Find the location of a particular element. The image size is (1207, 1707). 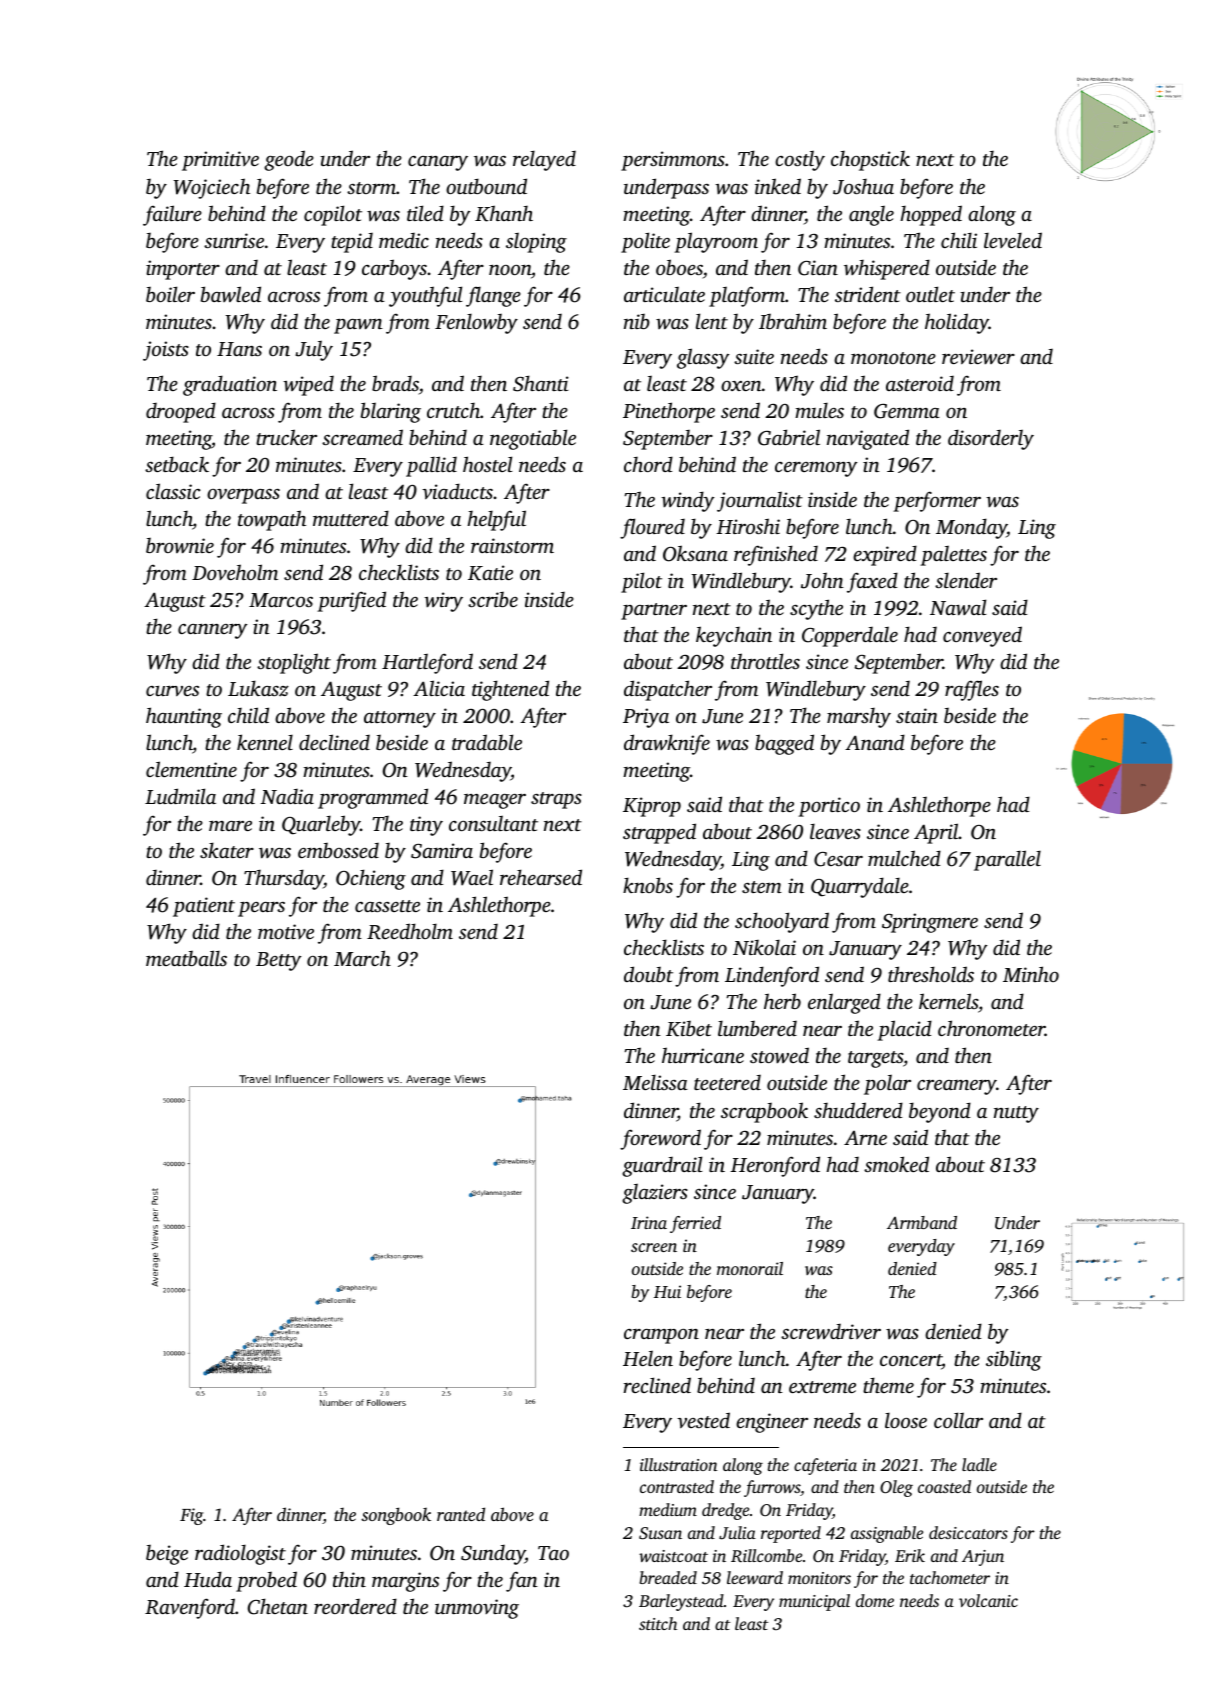

Lindenford is located at coordinates (772, 976).
